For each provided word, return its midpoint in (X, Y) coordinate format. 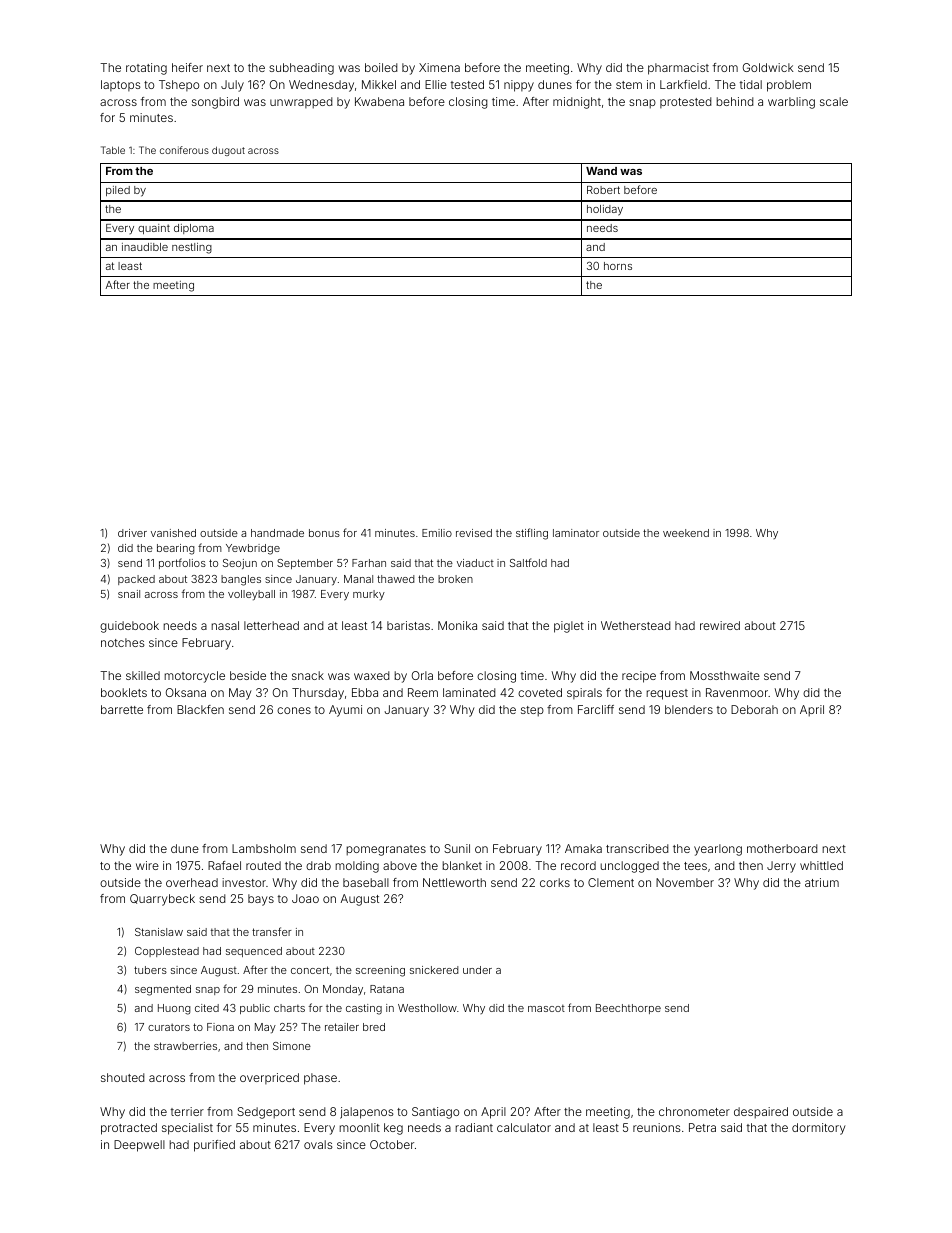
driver (132, 533)
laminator (576, 533)
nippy (519, 86)
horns (618, 266)
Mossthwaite (725, 675)
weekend (686, 533)
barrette (122, 709)
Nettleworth (454, 882)
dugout (228, 151)
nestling (192, 248)
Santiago (435, 1113)
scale (834, 101)
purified (214, 1146)
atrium (822, 882)
